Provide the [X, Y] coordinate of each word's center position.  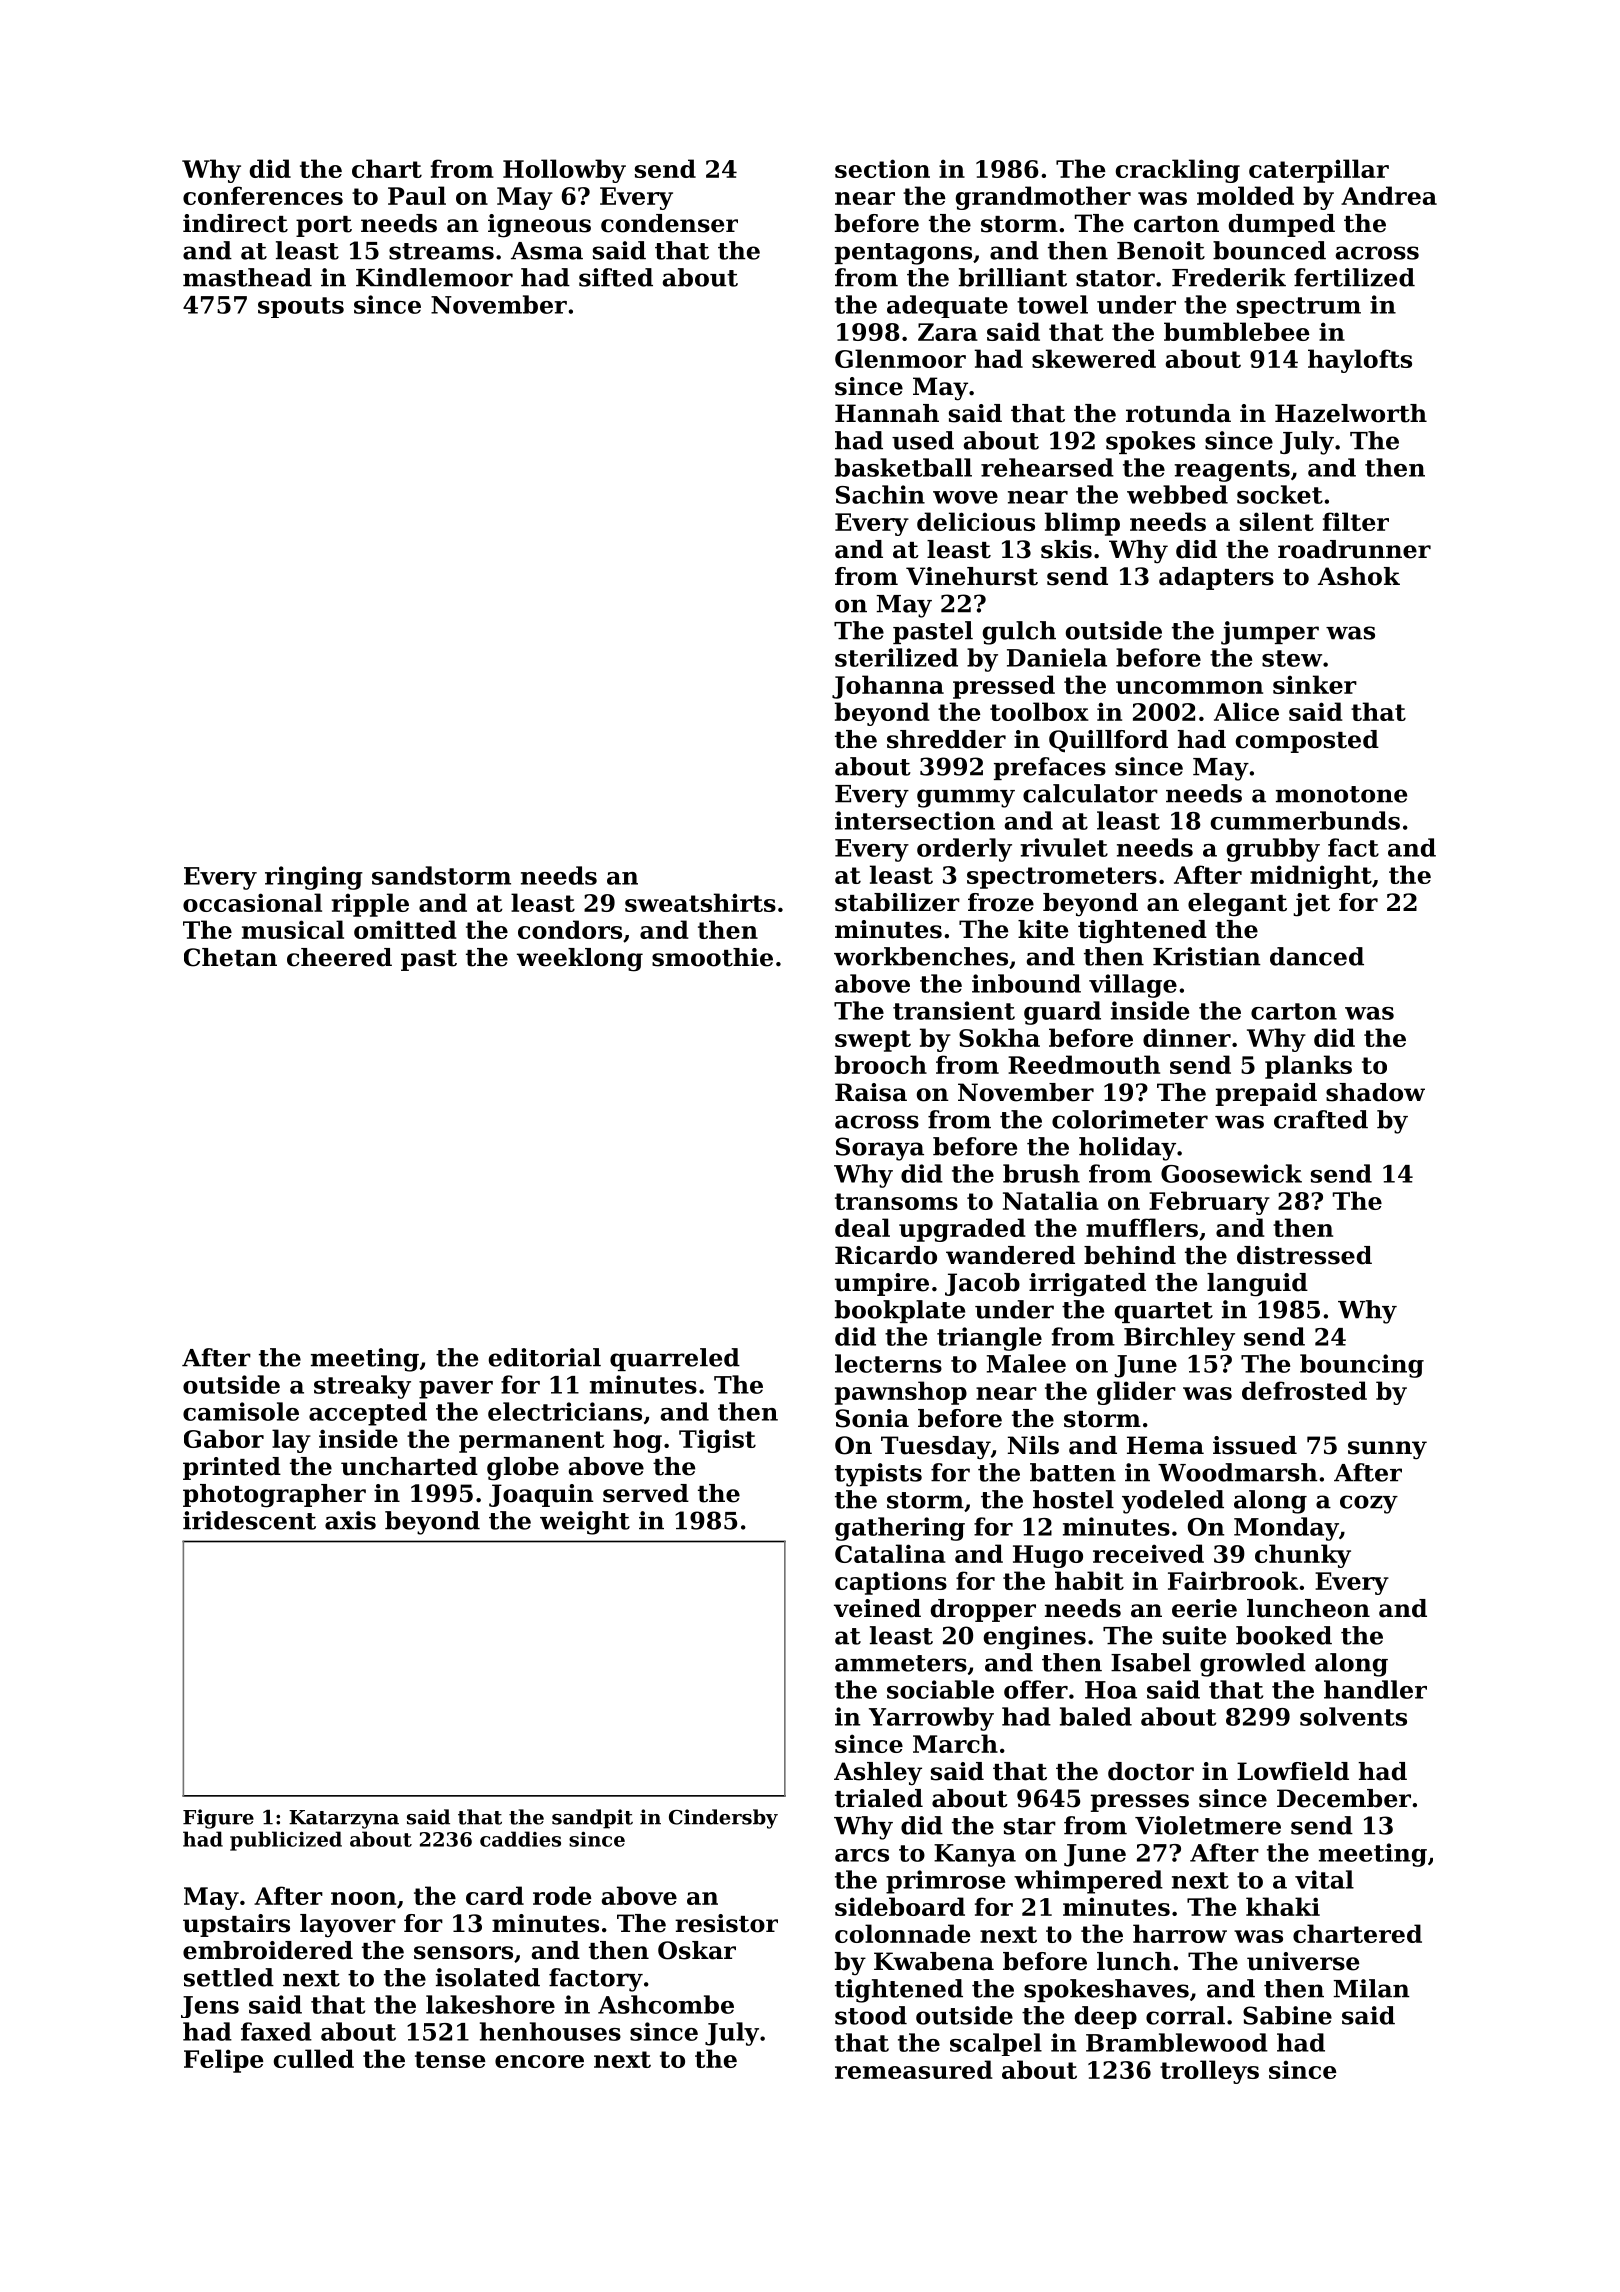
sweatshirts [700, 902]
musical [293, 929]
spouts [301, 307]
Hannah [887, 413]
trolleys [1209, 2072]
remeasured [914, 2069]
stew [1292, 658]
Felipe [224, 2061]
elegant [1237, 905]
